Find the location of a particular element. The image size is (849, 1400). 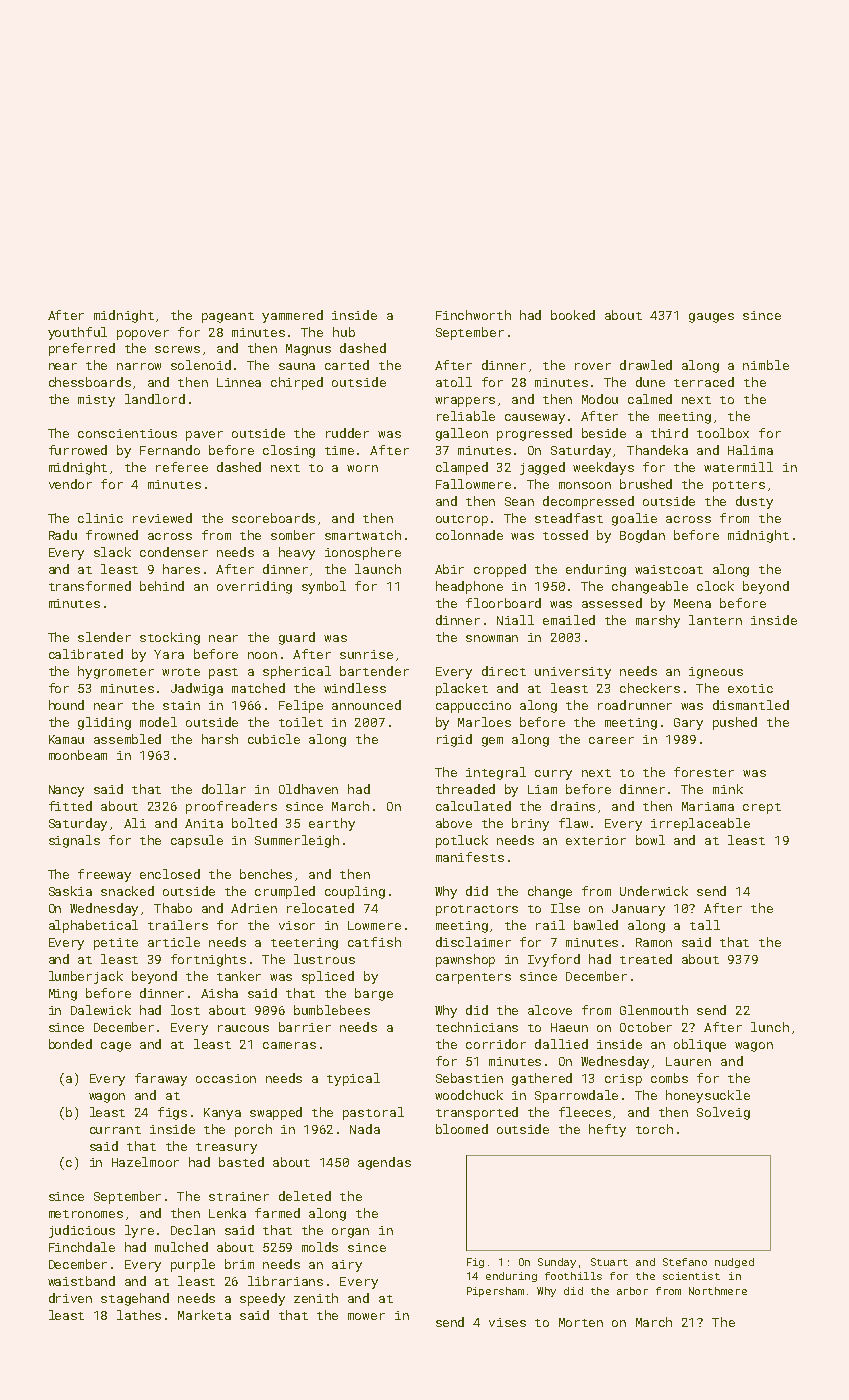

lantern is located at coordinates (715, 620).
